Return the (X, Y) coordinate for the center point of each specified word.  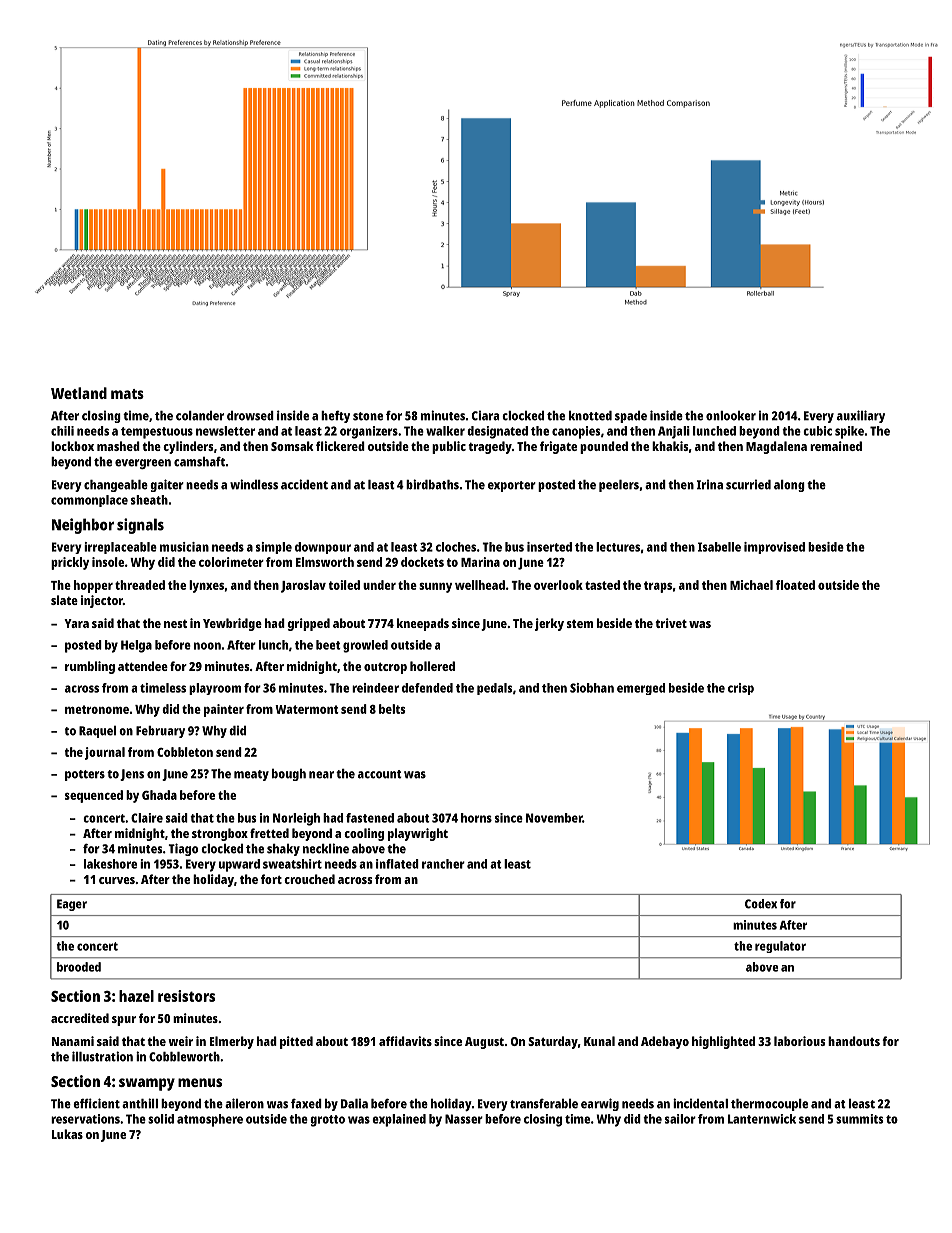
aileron (244, 1103)
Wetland (79, 393)
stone (368, 416)
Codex (761, 904)
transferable (544, 1104)
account (380, 774)
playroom (215, 689)
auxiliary (861, 416)
